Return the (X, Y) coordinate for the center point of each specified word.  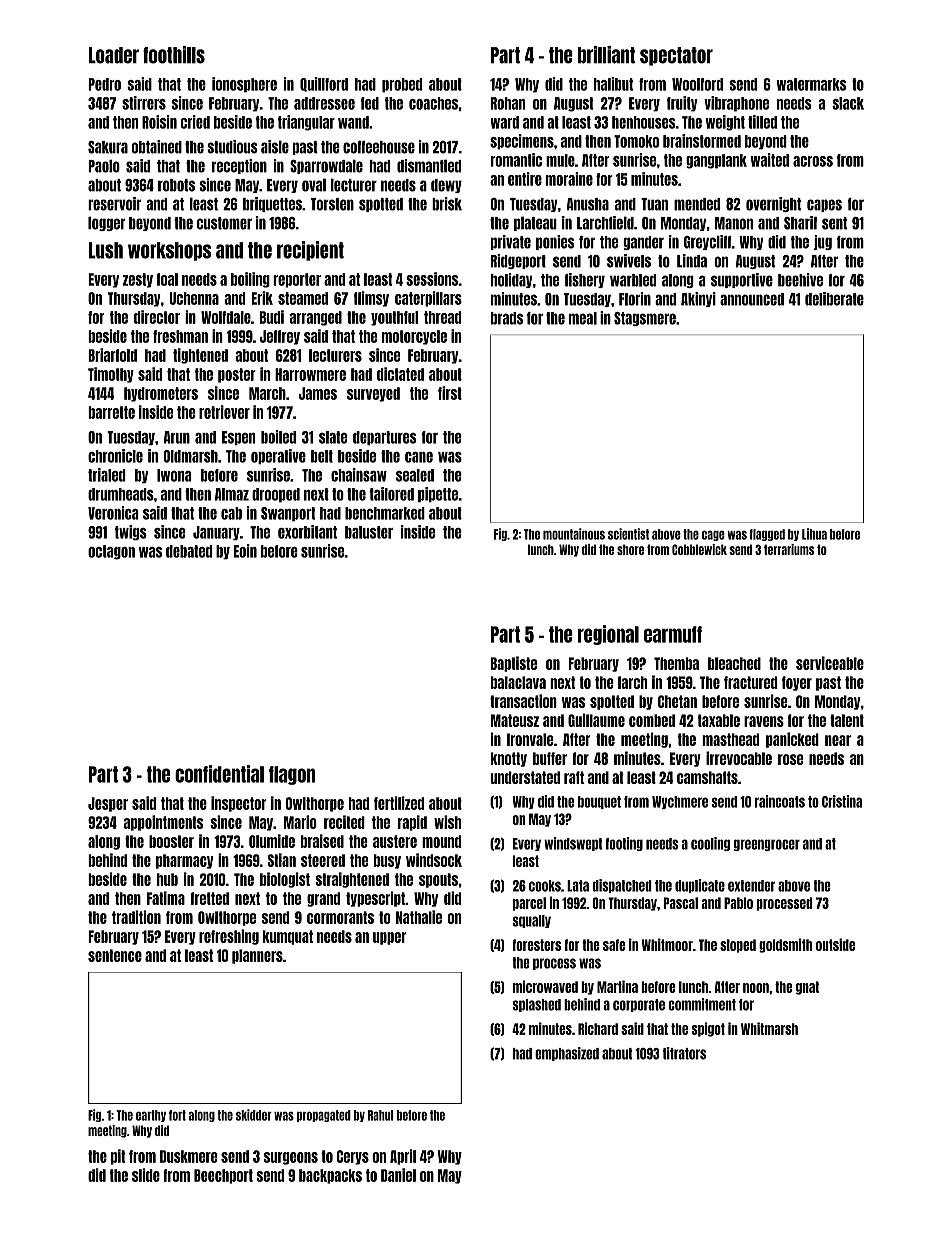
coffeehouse (379, 147)
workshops (169, 251)
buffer (550, 758)
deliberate (834, 299)
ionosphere (244, 85)
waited (770, 160)
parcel (529, 904)
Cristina (842, 801)
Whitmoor (667, 944)
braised (322, 841)
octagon (111, 552)
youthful (395, 318)
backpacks (330, 1176)
